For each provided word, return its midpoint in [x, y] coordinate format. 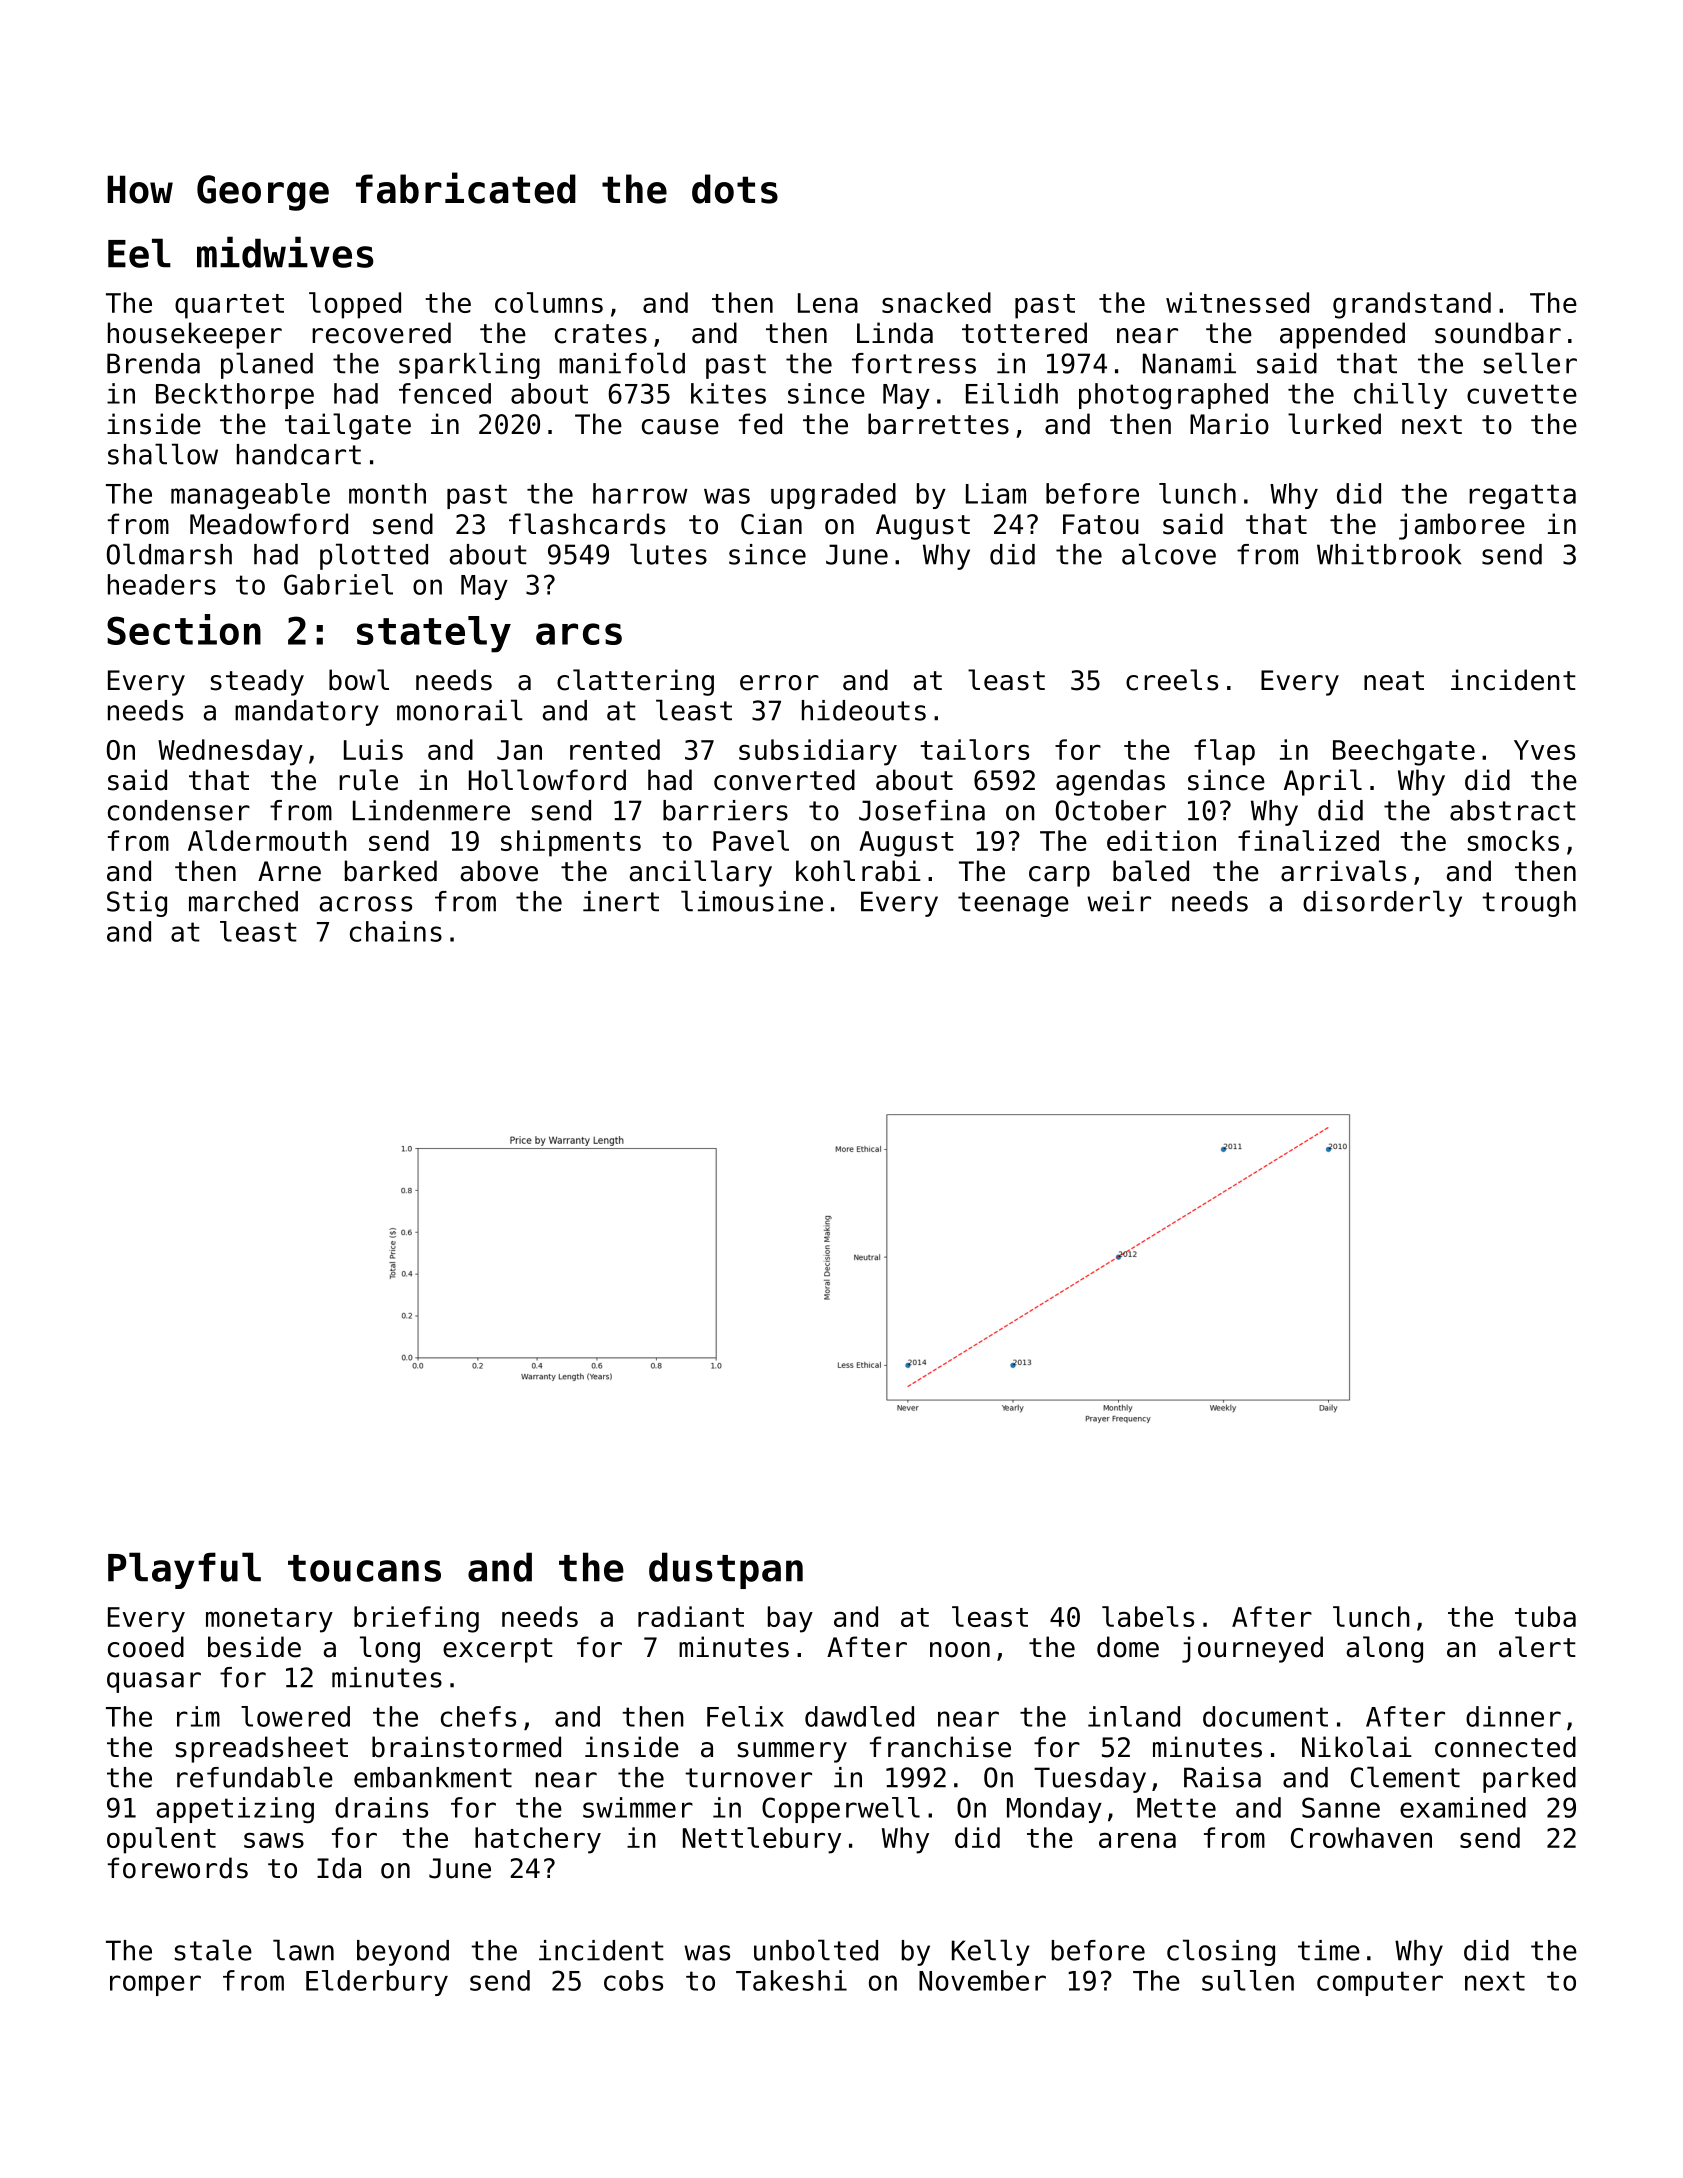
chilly [1400, 396]
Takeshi [791, 1980]
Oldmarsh [169, 554]
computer [1380, 1983]
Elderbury [377, 1983]
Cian [771, 524]
